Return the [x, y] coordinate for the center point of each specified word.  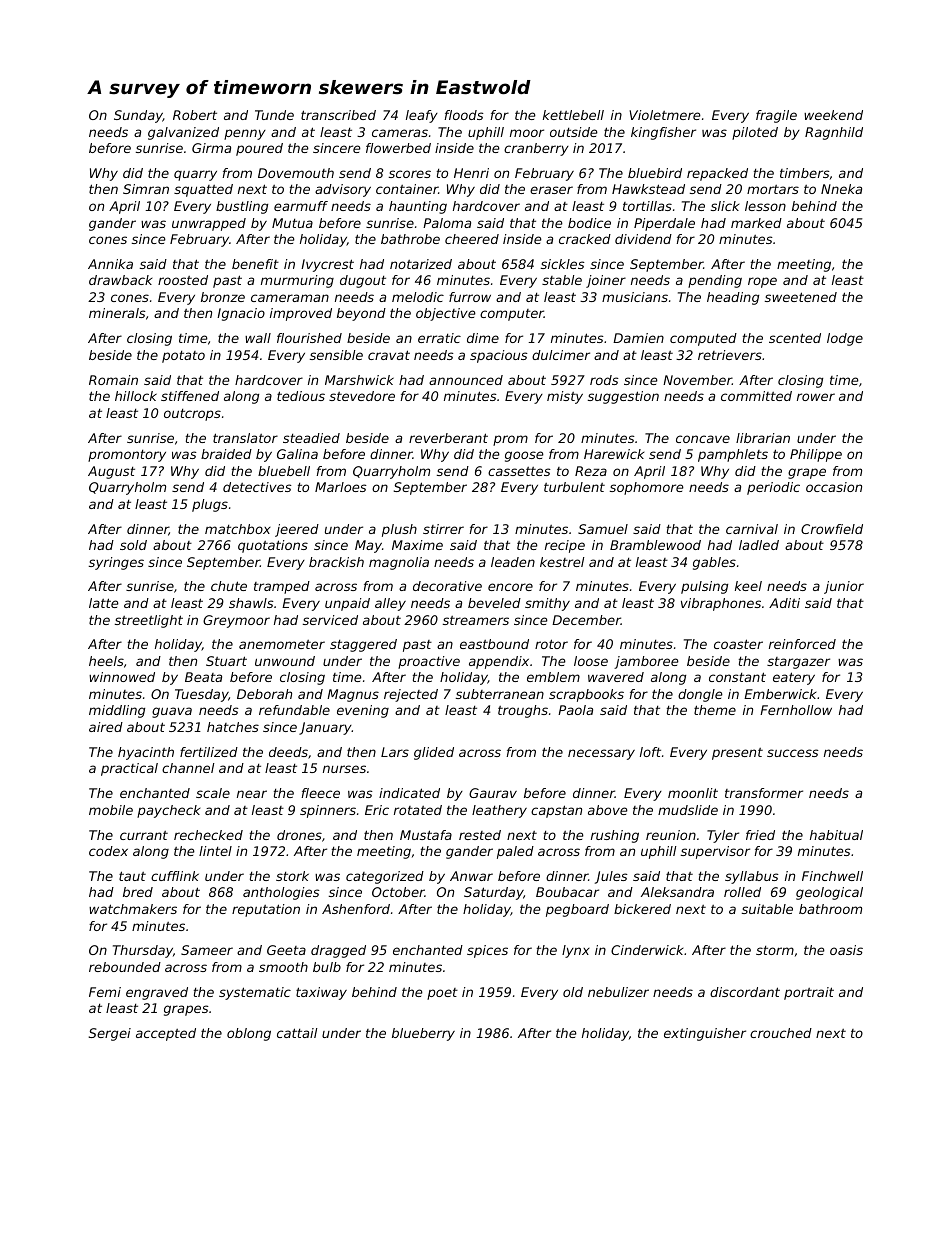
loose [591, 661]
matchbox [238, 529]
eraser [551, 190]
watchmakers [133, 909]
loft [650, 752]
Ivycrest [327, 265]
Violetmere [665, 115]
